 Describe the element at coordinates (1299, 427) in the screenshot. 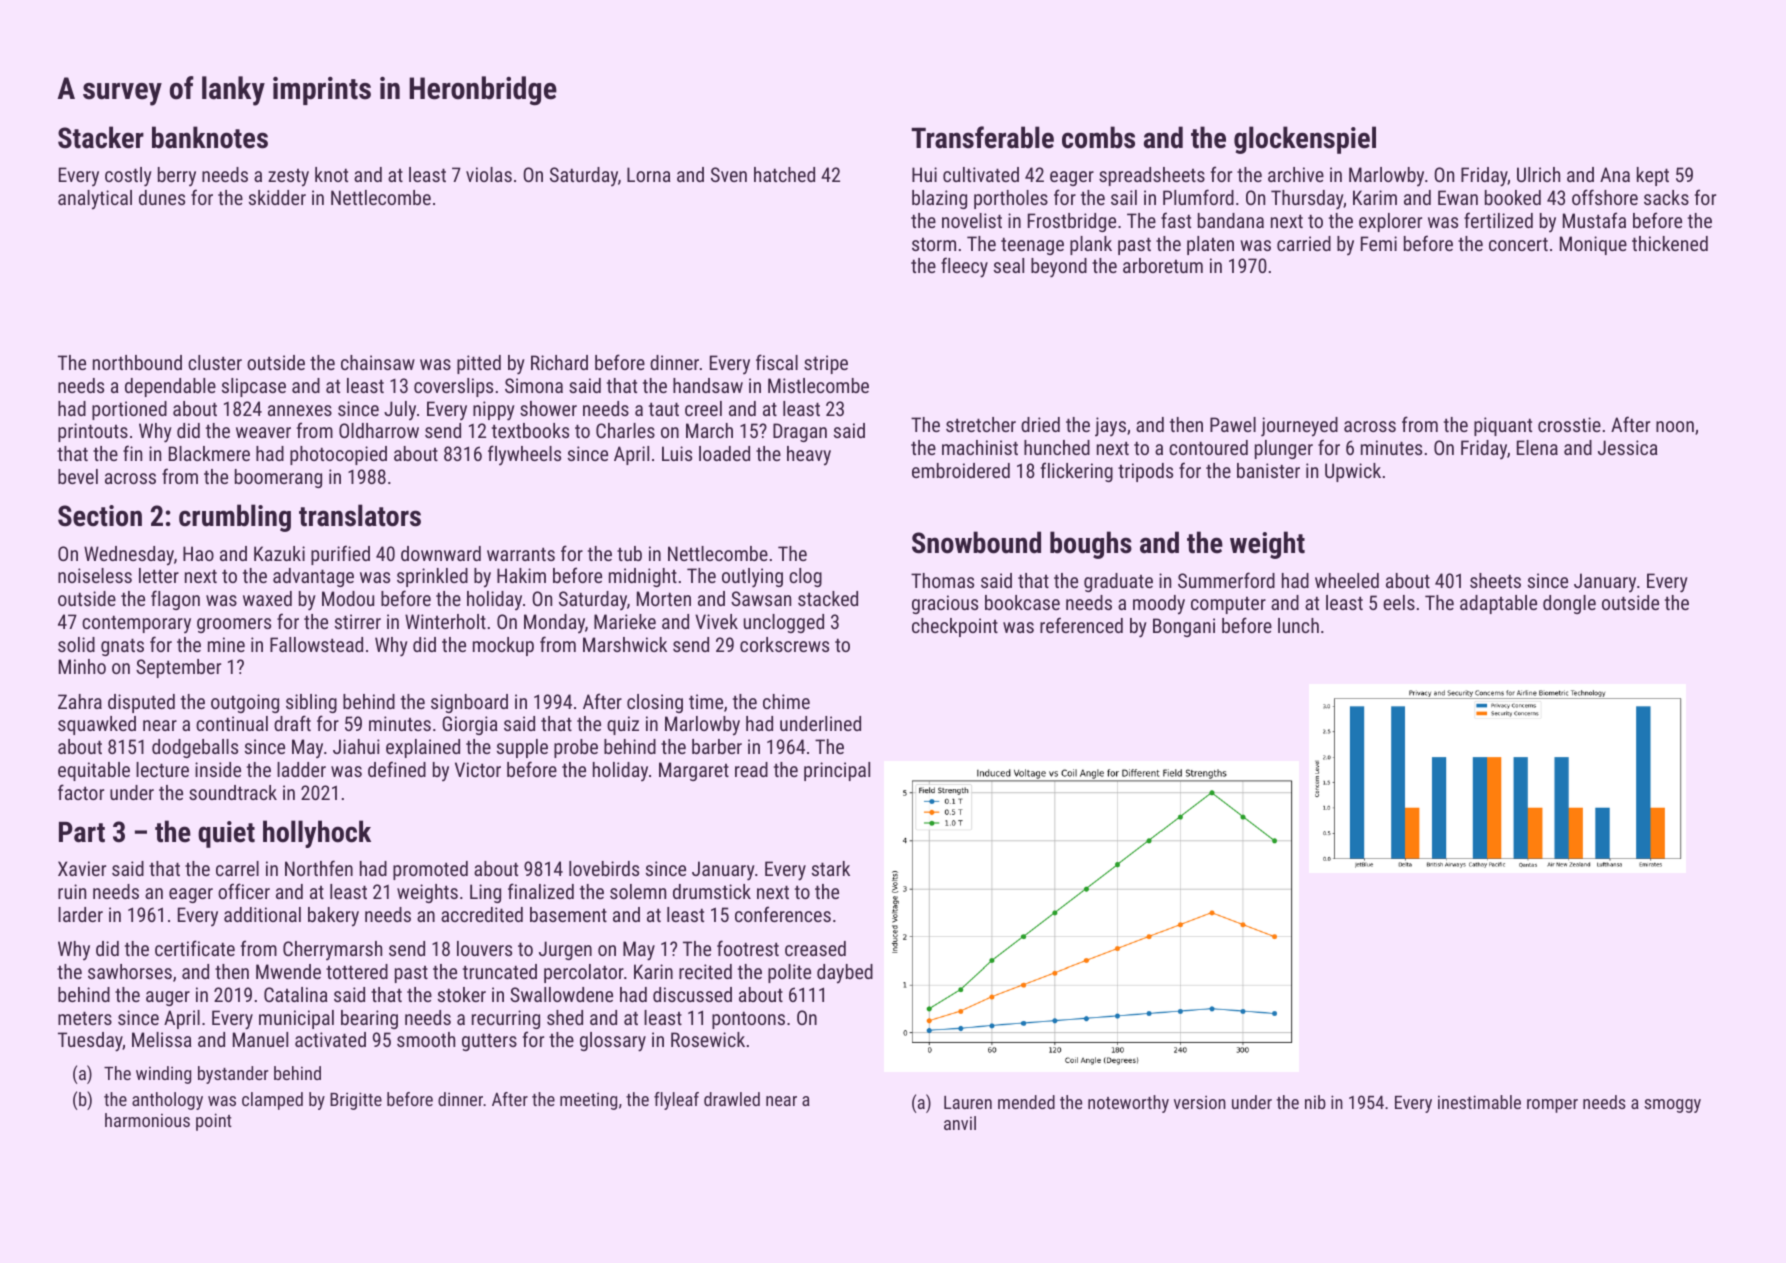

I see `journeyed` at that location.
